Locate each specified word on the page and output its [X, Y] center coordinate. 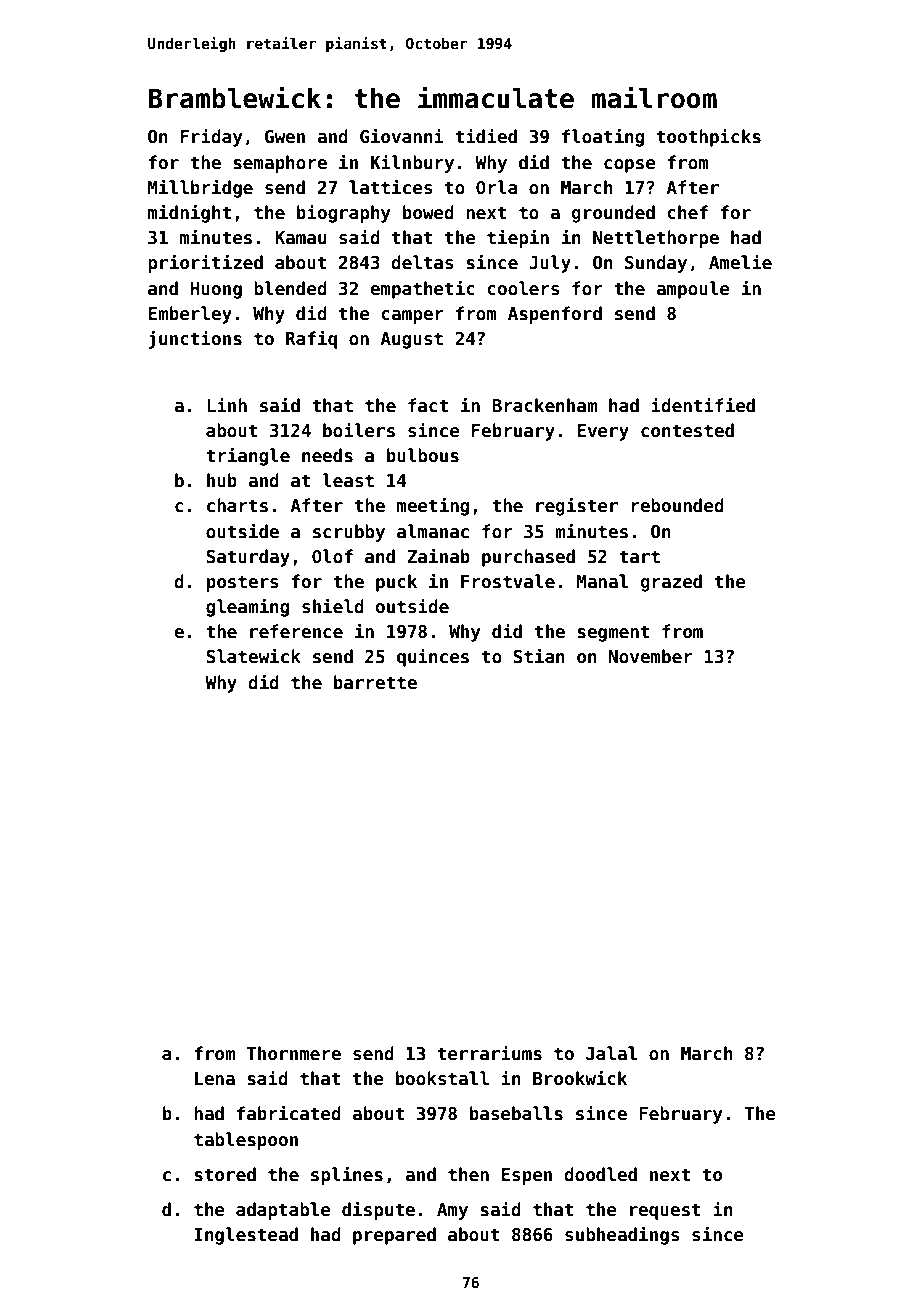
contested [687, 430]
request [665, 1211]
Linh [227, 404]
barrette [375, 682]
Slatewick [253, 656]
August [411, 340]
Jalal [611, 1053]
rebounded [677, 505]
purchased [528, 558]
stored [225, 1174]
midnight [189, 213]
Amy [452, 1211]
